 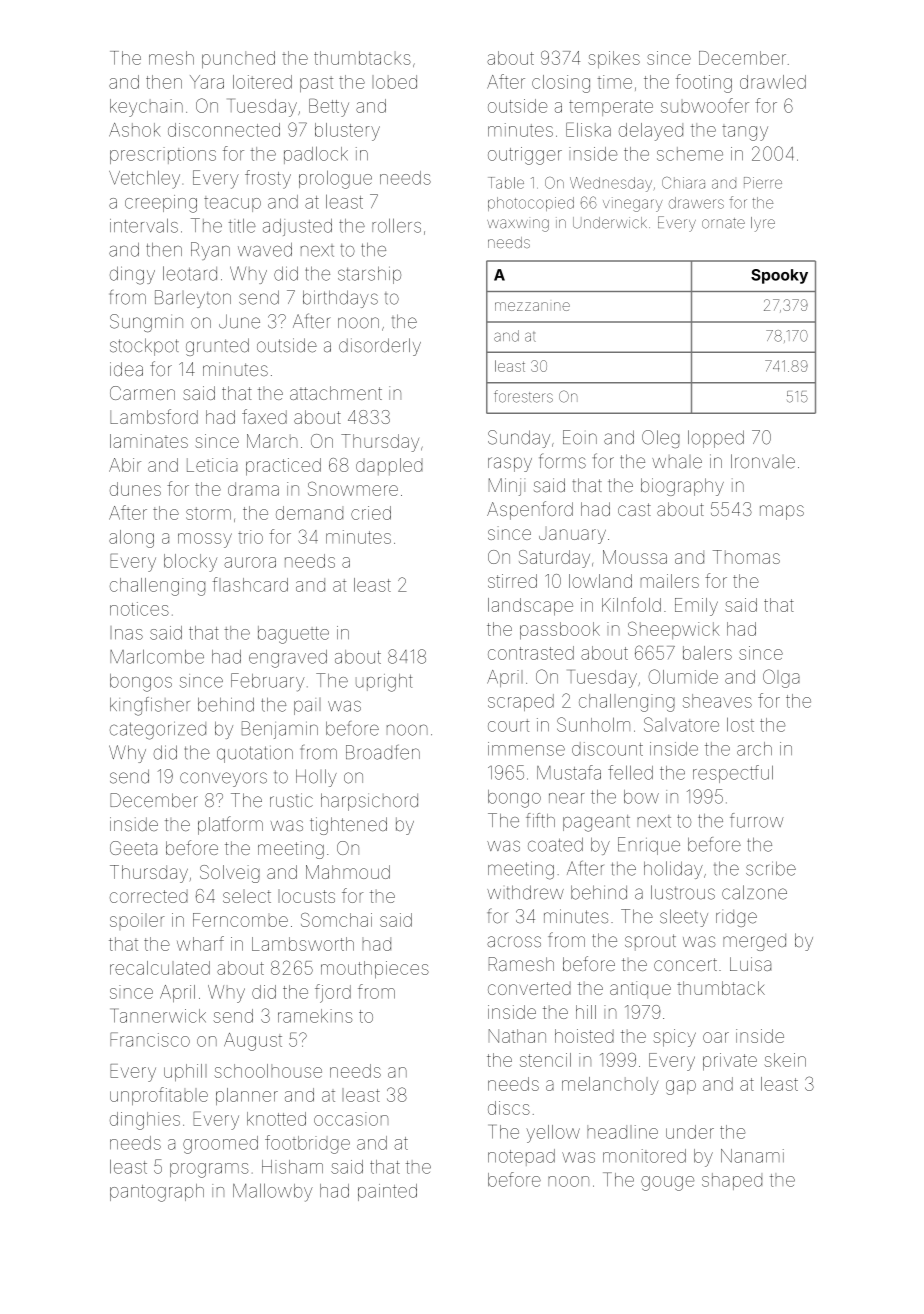 I want to click on adjusted, so click(x=297, y=227).
